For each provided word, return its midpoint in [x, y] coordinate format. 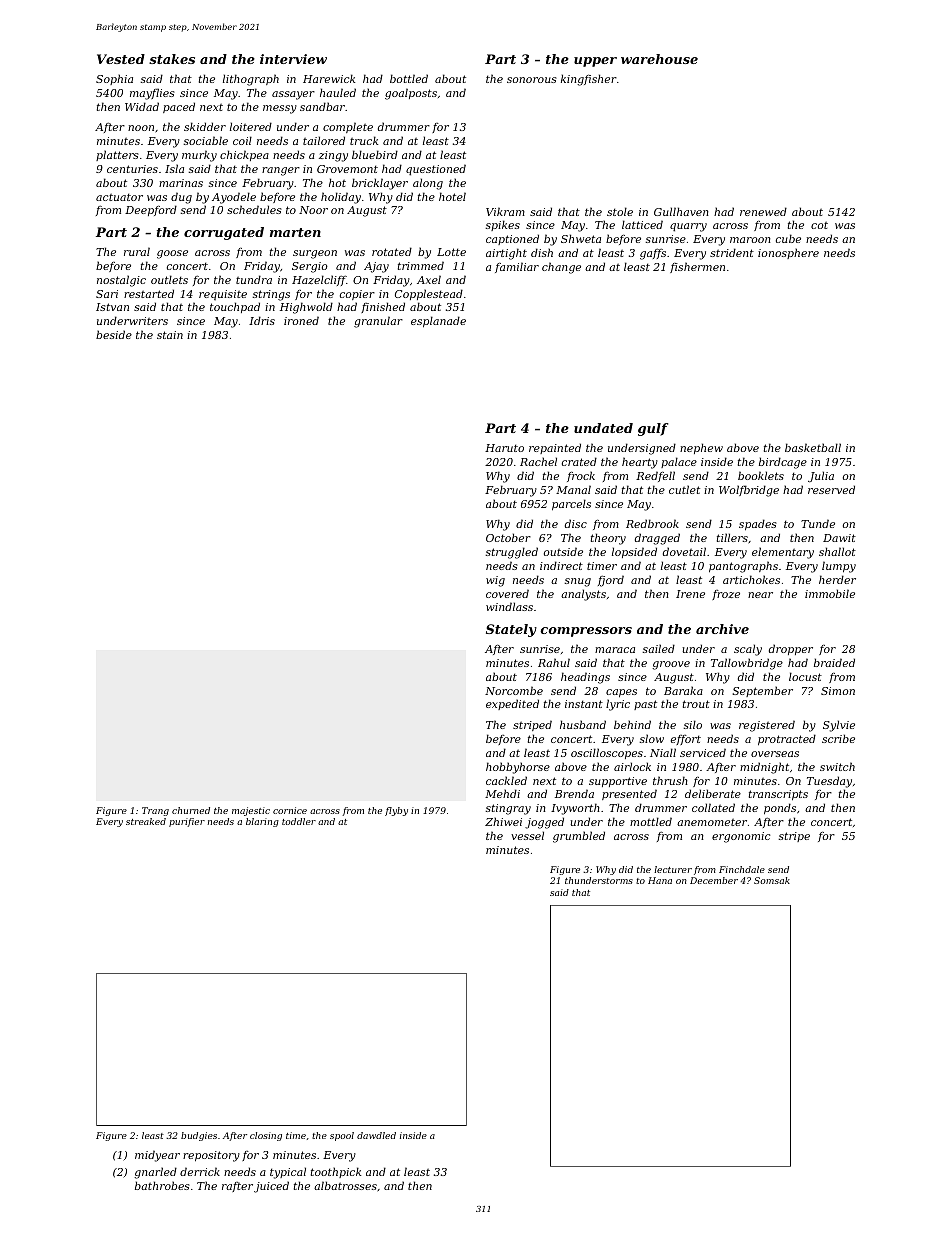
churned [191, 810]
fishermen [697, 267]
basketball [813, 447]
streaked [146, 821]
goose [172, 254]
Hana [660, 880]
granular [378, 322]
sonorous [532, 80]
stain [170, 335]
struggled [512, 553]
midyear [157, 1156]
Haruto [504, 448]
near [760, 595]
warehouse [659, 59]
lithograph [251, 80]
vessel [527, 835]
